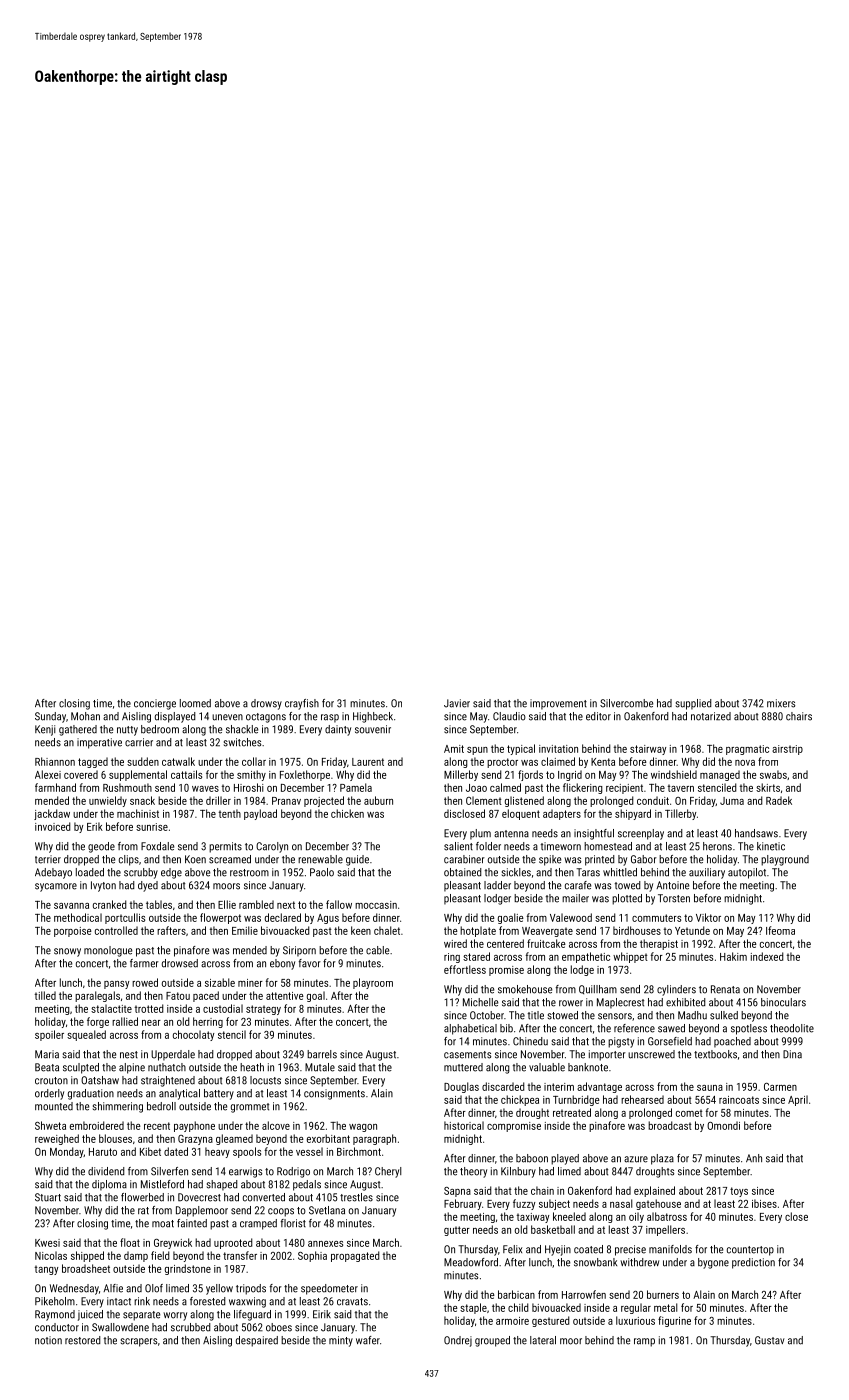 The width and height of the page is (849, 1400). Describe the element at coordinates (470, 1029) in the page. I see `alphabetical` at that location.
